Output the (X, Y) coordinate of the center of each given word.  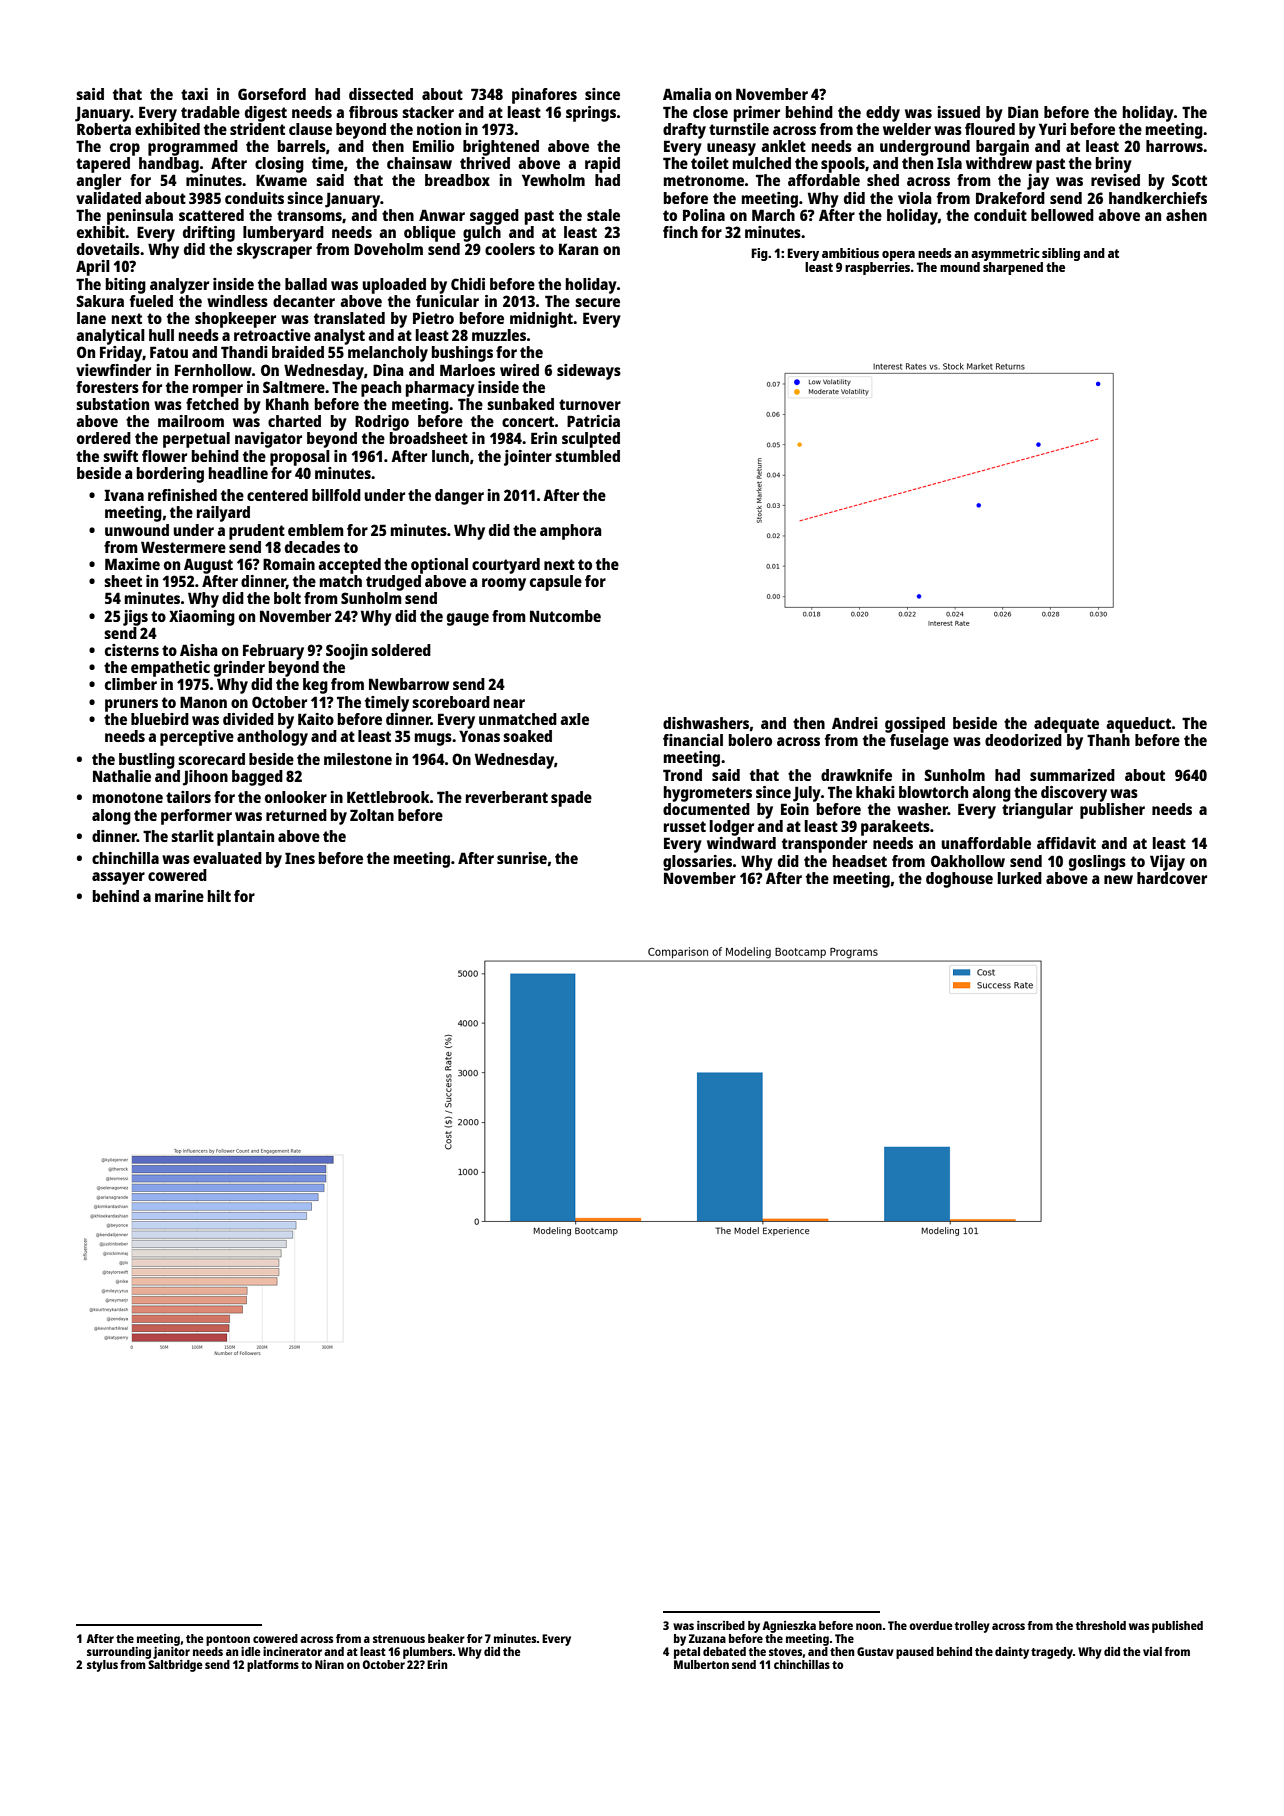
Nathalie (122, 776)
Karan (578, 249)
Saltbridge (175, 1666)
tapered (103, 165)
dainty (1012, 1653)
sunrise (522, 858)
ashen (1186, 215)
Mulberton (701, 1664)
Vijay (1167, 863)
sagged (494, 217)
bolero (750, 740)
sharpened (1013, 268)
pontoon (228, 1640)
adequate (1066, 725)
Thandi (244, 352)
